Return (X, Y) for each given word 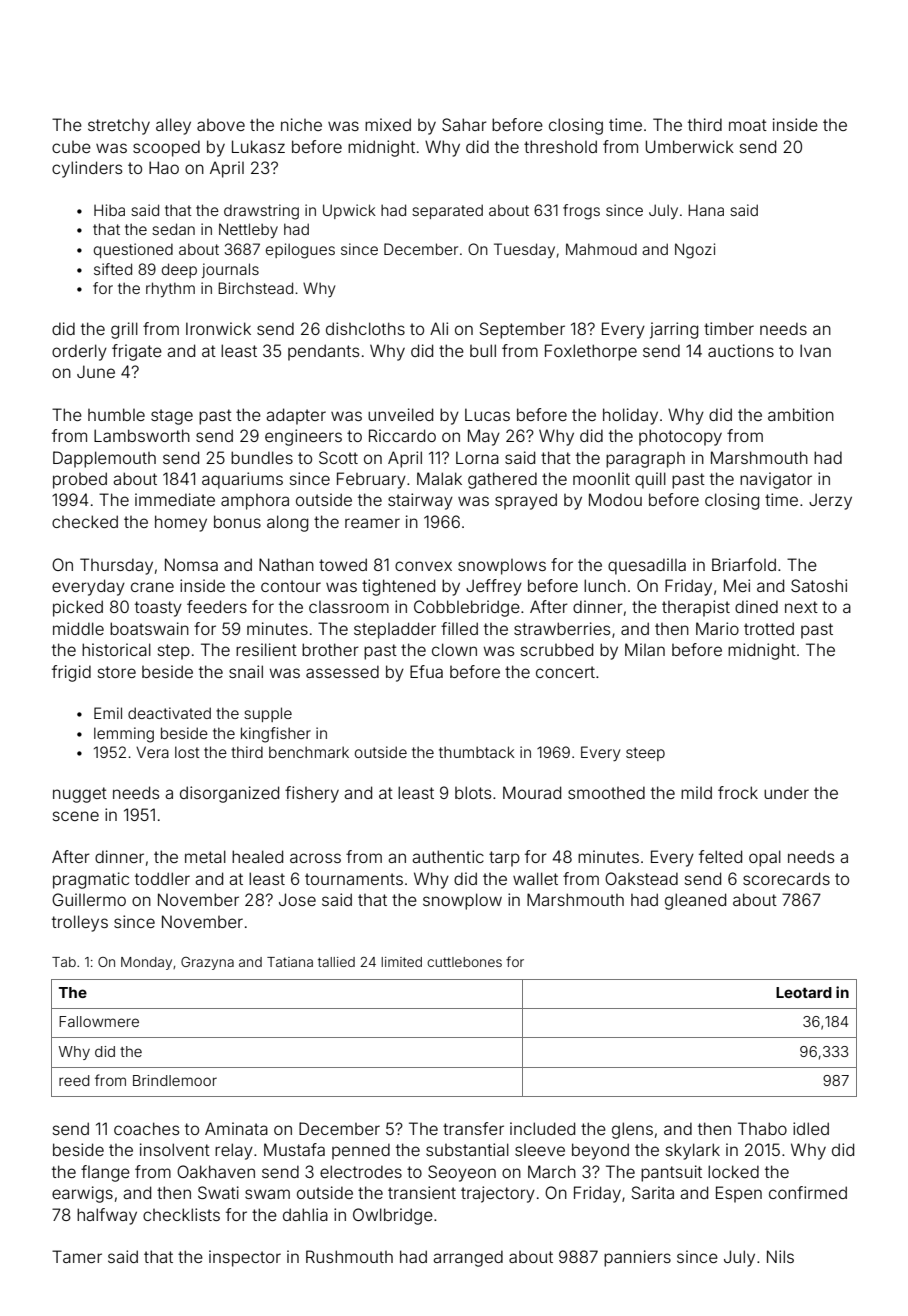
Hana (706, 210)
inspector (245, 1258)
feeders (217, 606)
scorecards (786, 878)
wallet (535, 878)
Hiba (109, 210)
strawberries (562, 628)
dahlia (305, 1214)
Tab (64, 962)
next (801, 607)
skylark (693, 1151)
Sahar (464, 124)
